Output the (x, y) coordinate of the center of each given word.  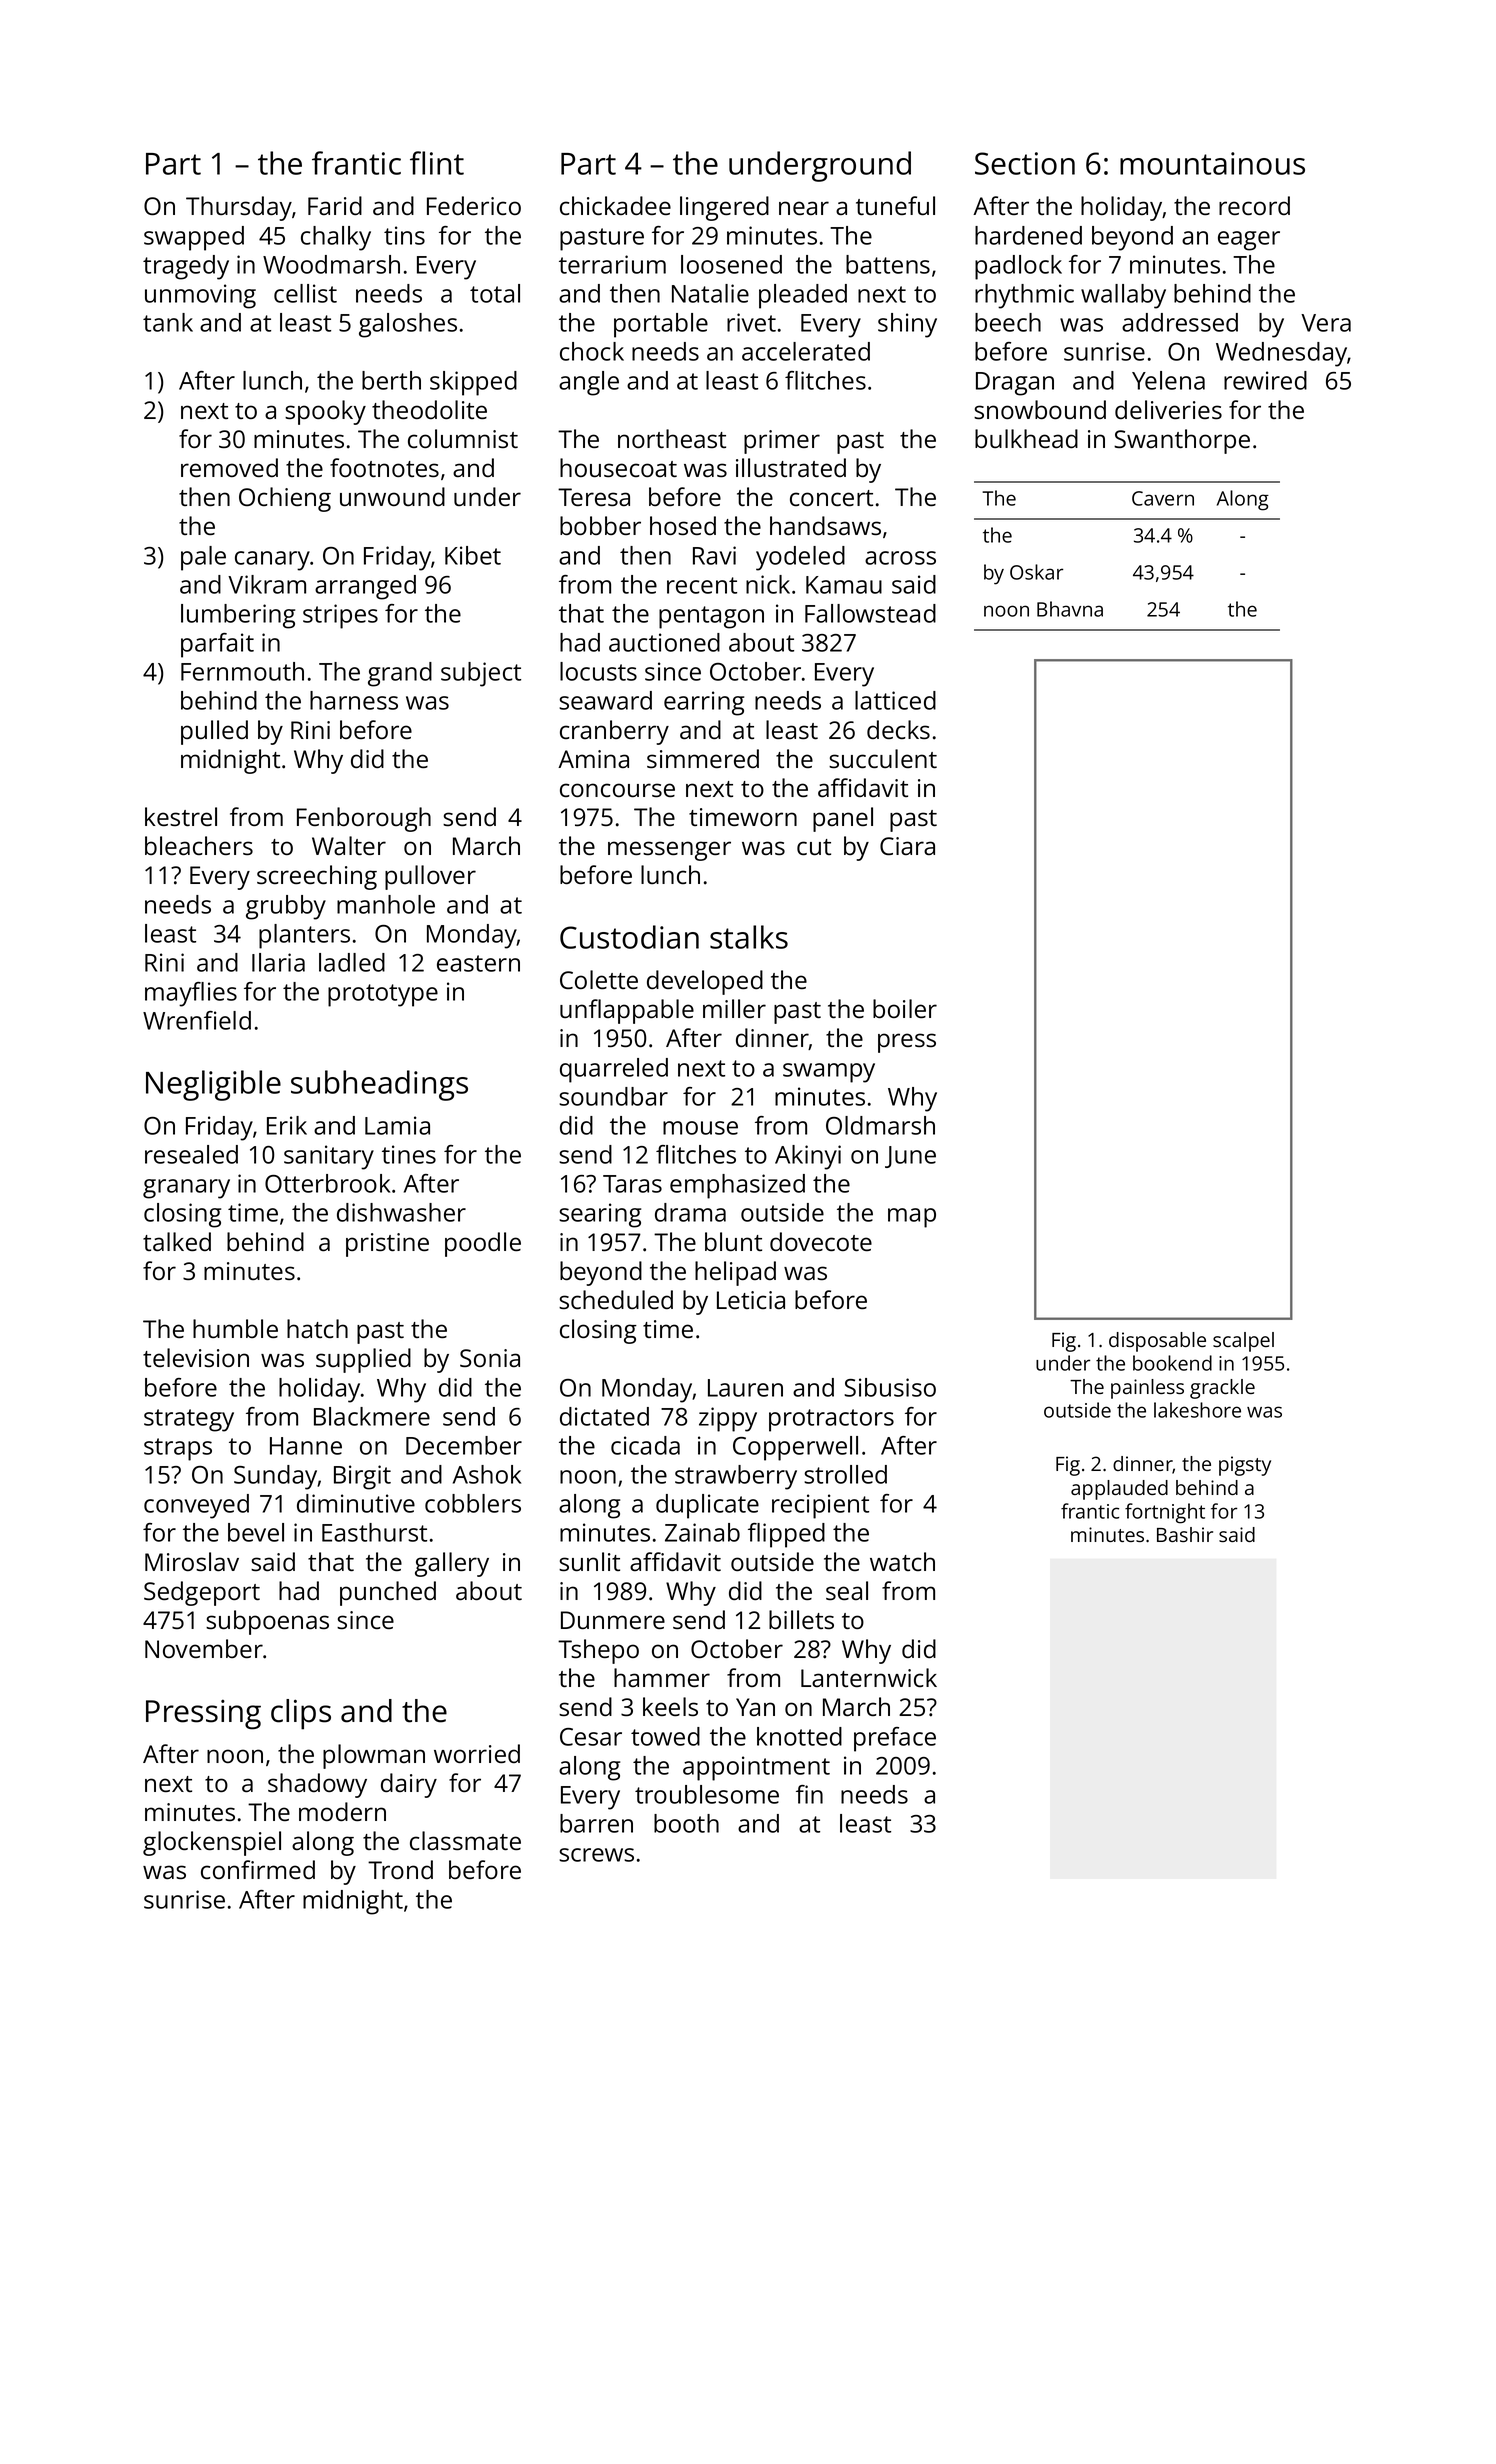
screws (596, 1855)
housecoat (618, 468)
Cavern (1163, 498)
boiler (905, 1008)
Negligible (213, 1085)
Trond (400, 1869)
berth (391, 380)
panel (843, 819)
